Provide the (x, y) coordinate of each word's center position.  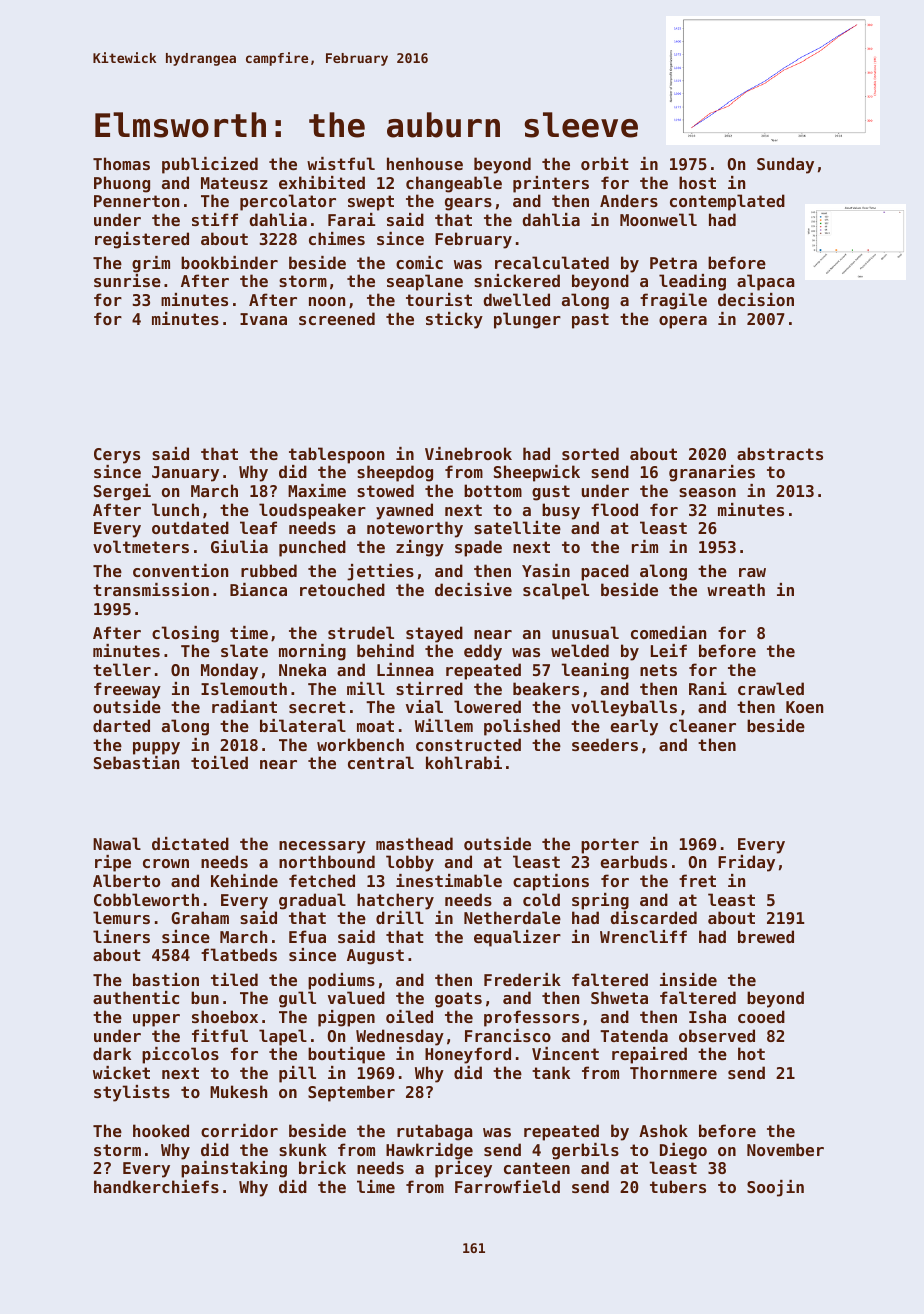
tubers (678, 1186)
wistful (341, 163)
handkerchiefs (156, 1186)
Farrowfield (507, 1186)
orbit (605, 163)
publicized (210, 165)
